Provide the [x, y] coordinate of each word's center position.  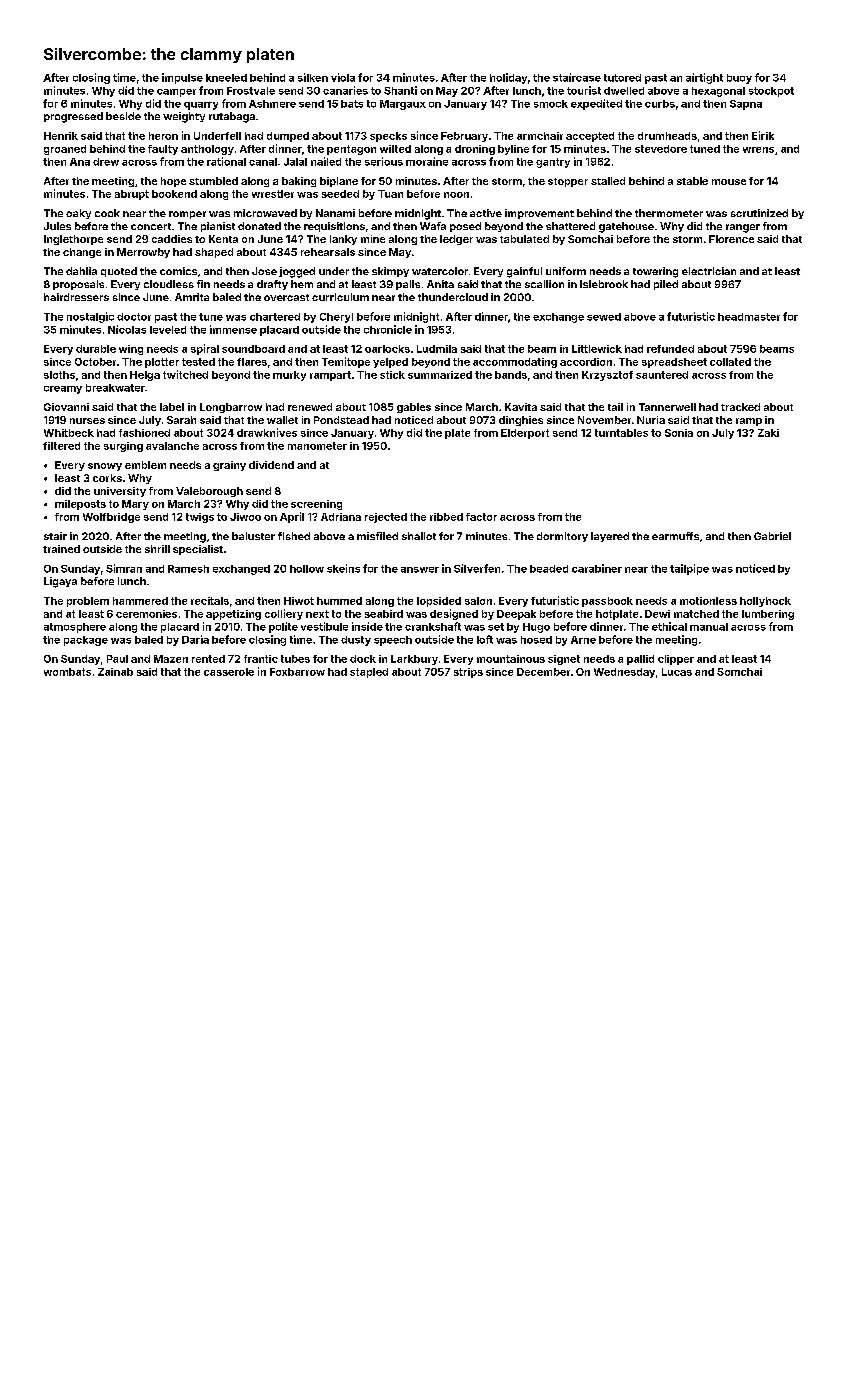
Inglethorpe [73, 240]
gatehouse [626, 227]
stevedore [661, 149]
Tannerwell [667, 407]
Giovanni [66, 407]
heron [163, 136]
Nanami [335, 213]
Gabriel [772, 536]
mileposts [80, 505]
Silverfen [477, 568]
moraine [427, 161]
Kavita [521, 407]
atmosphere [75, 628]
